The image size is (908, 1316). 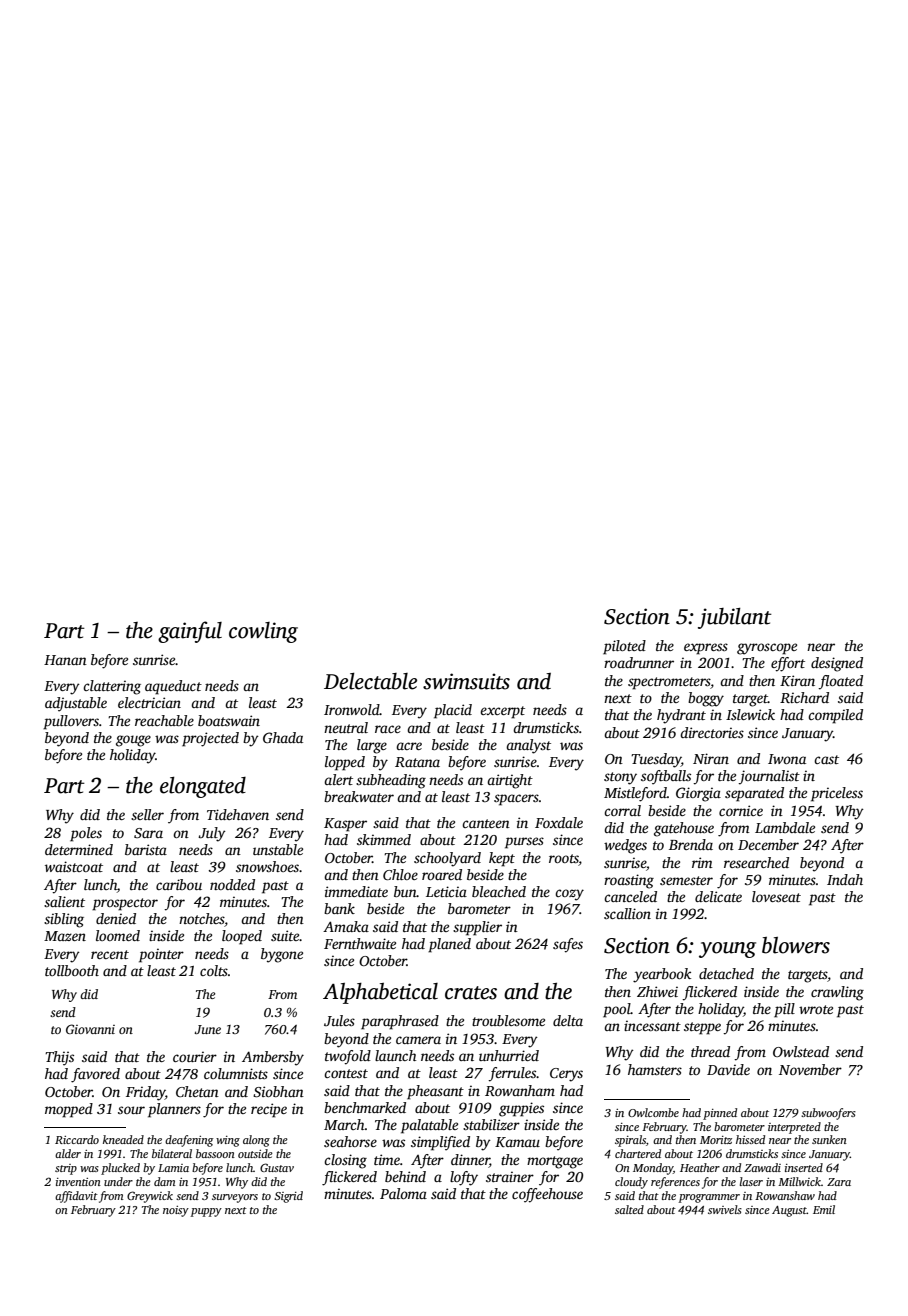 I want to click on Paloma, so click(x=403, y=1193).
